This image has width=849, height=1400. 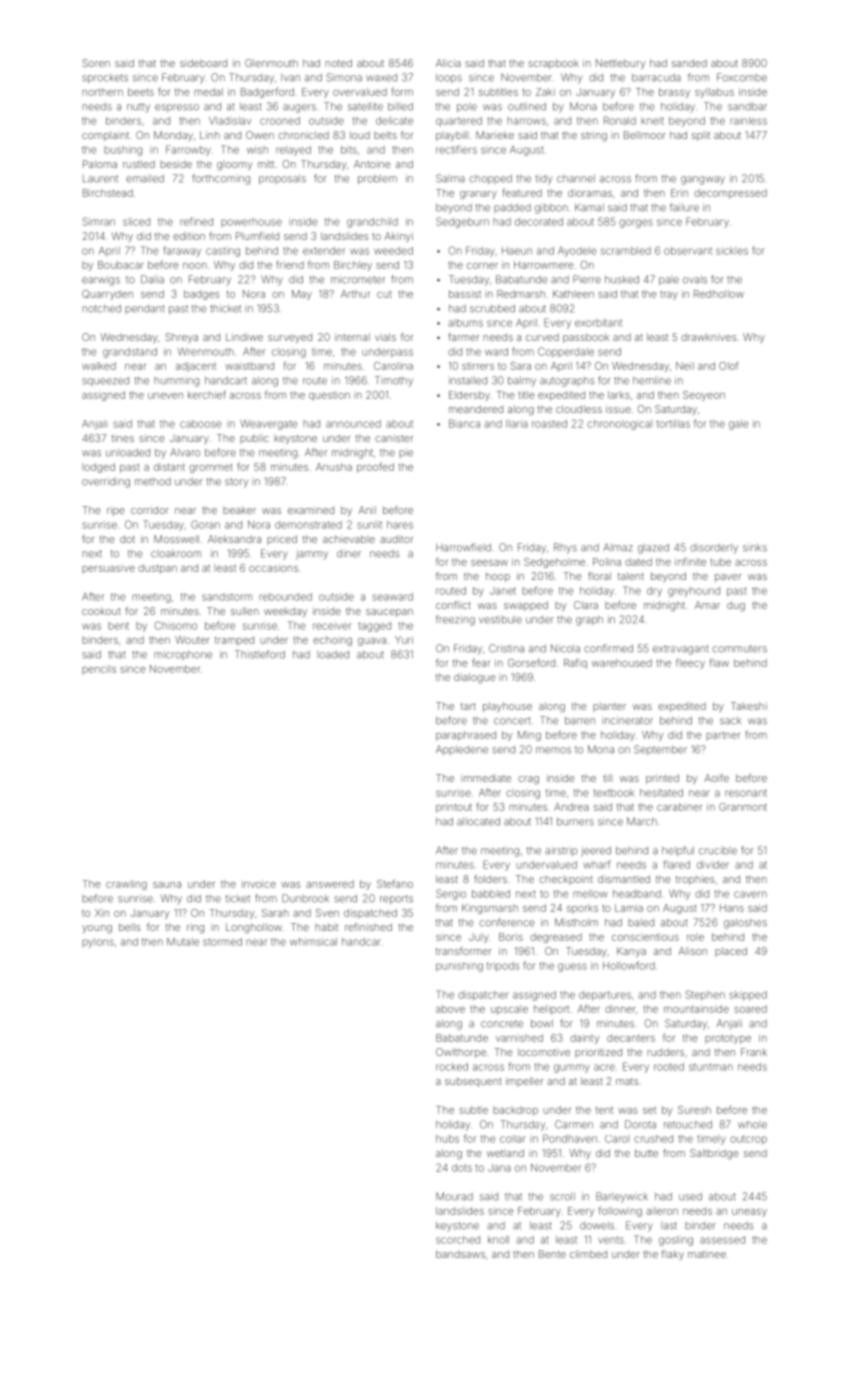 I want to click on Glenmouth, so click(x=271, y=63).
